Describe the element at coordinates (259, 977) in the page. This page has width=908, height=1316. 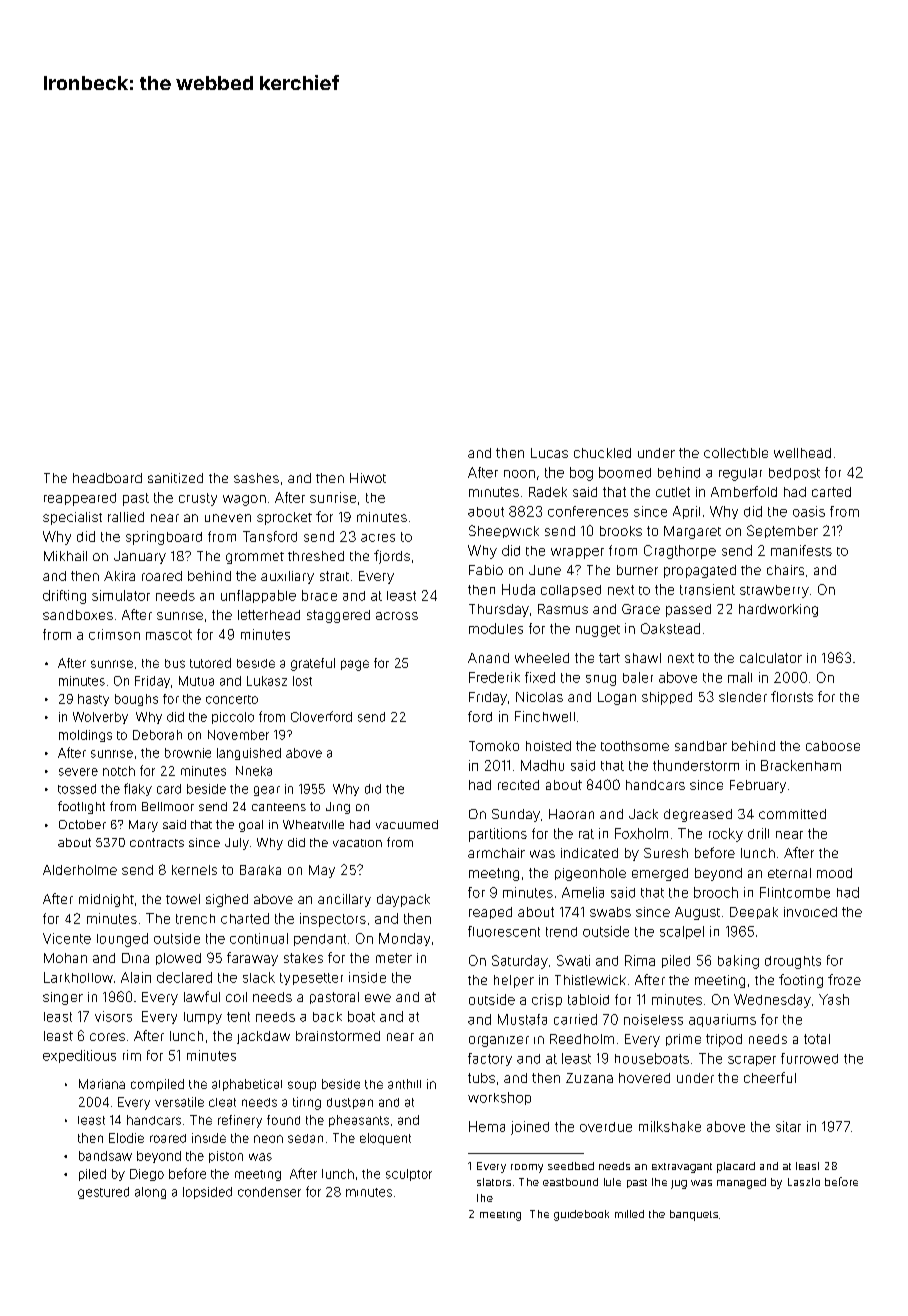
I see `slack` at that location.
